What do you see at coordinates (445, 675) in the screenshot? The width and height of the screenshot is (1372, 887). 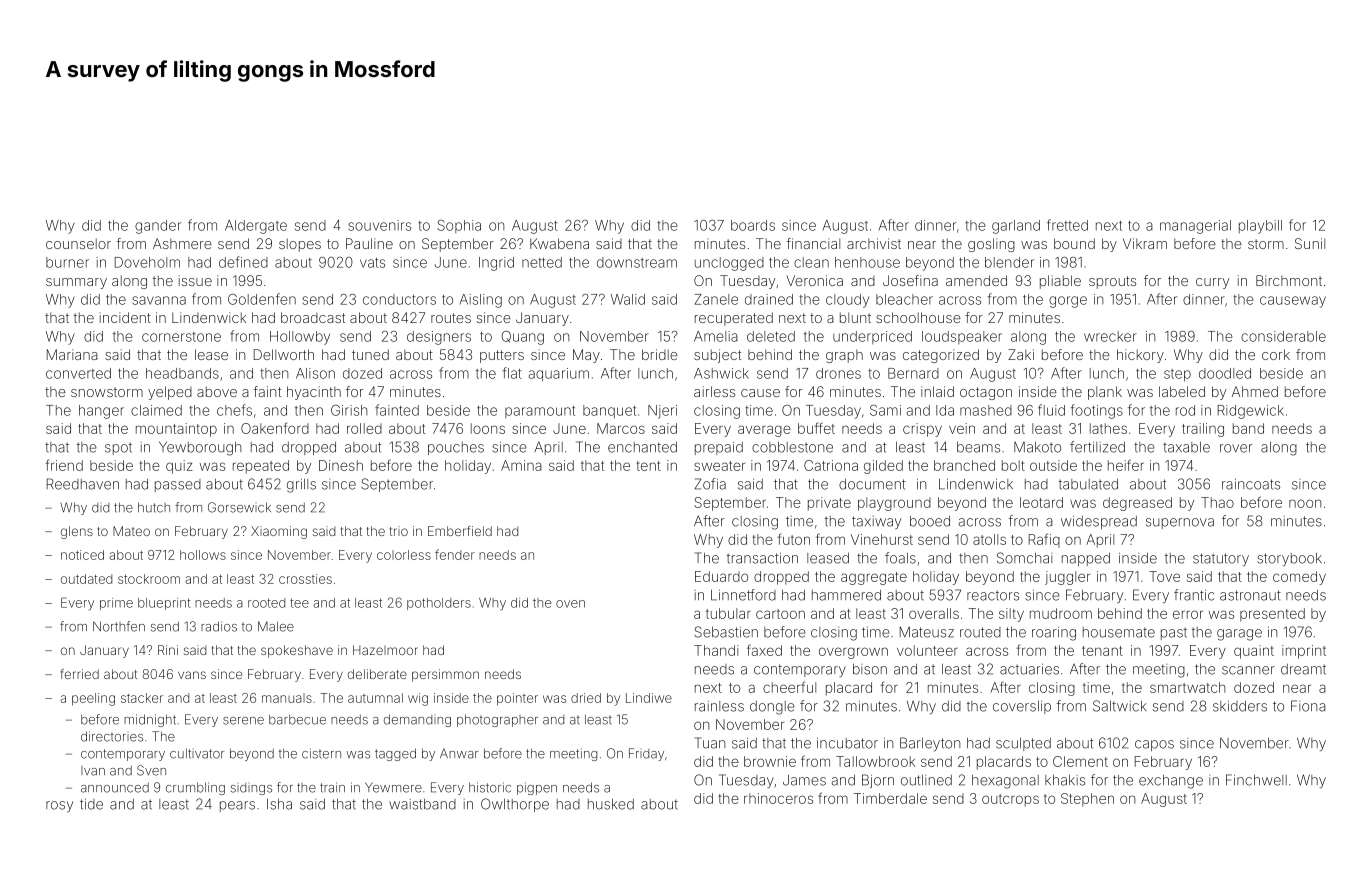 I see `persimmon` at bounding box center [445, 675].
